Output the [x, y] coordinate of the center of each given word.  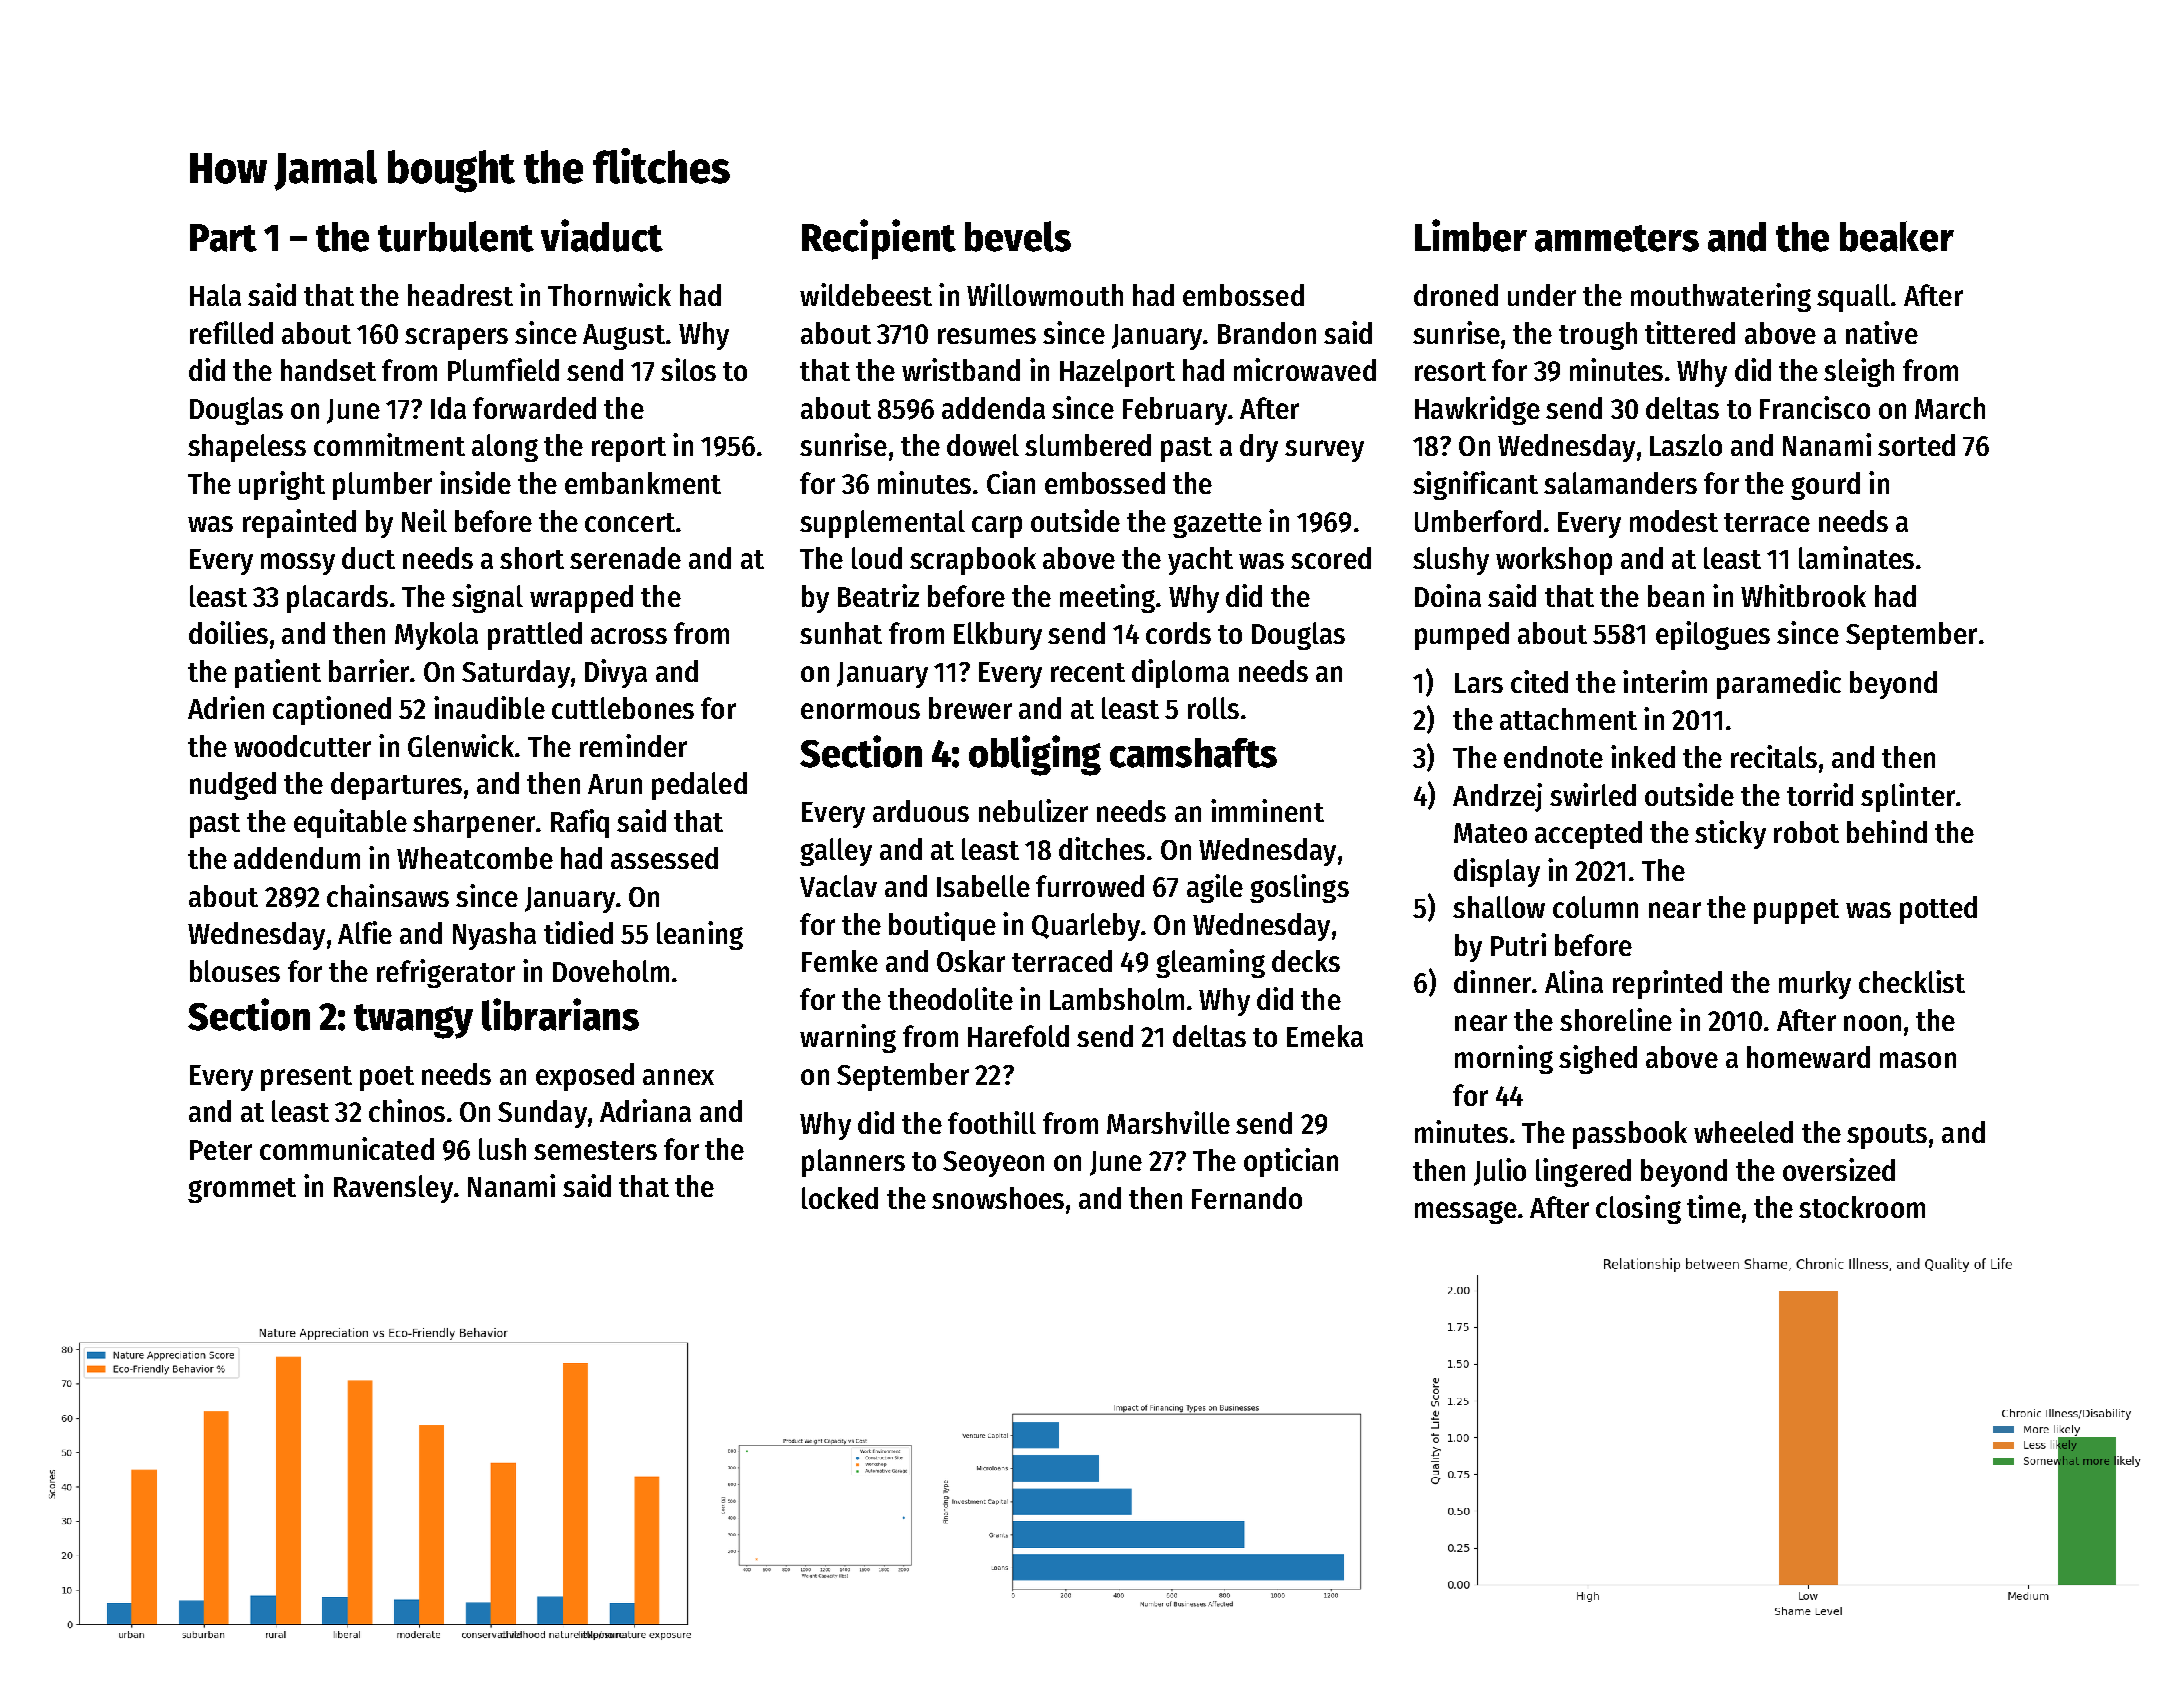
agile [1215, 888]
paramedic [1779, 684]
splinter [1908, 797]
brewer [970, 708]
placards [337, 599]
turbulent [456, 236]
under [1542, 295]
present [306, 1078]
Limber [1471, 235]
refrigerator [446, 973]
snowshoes [998, 1198]
